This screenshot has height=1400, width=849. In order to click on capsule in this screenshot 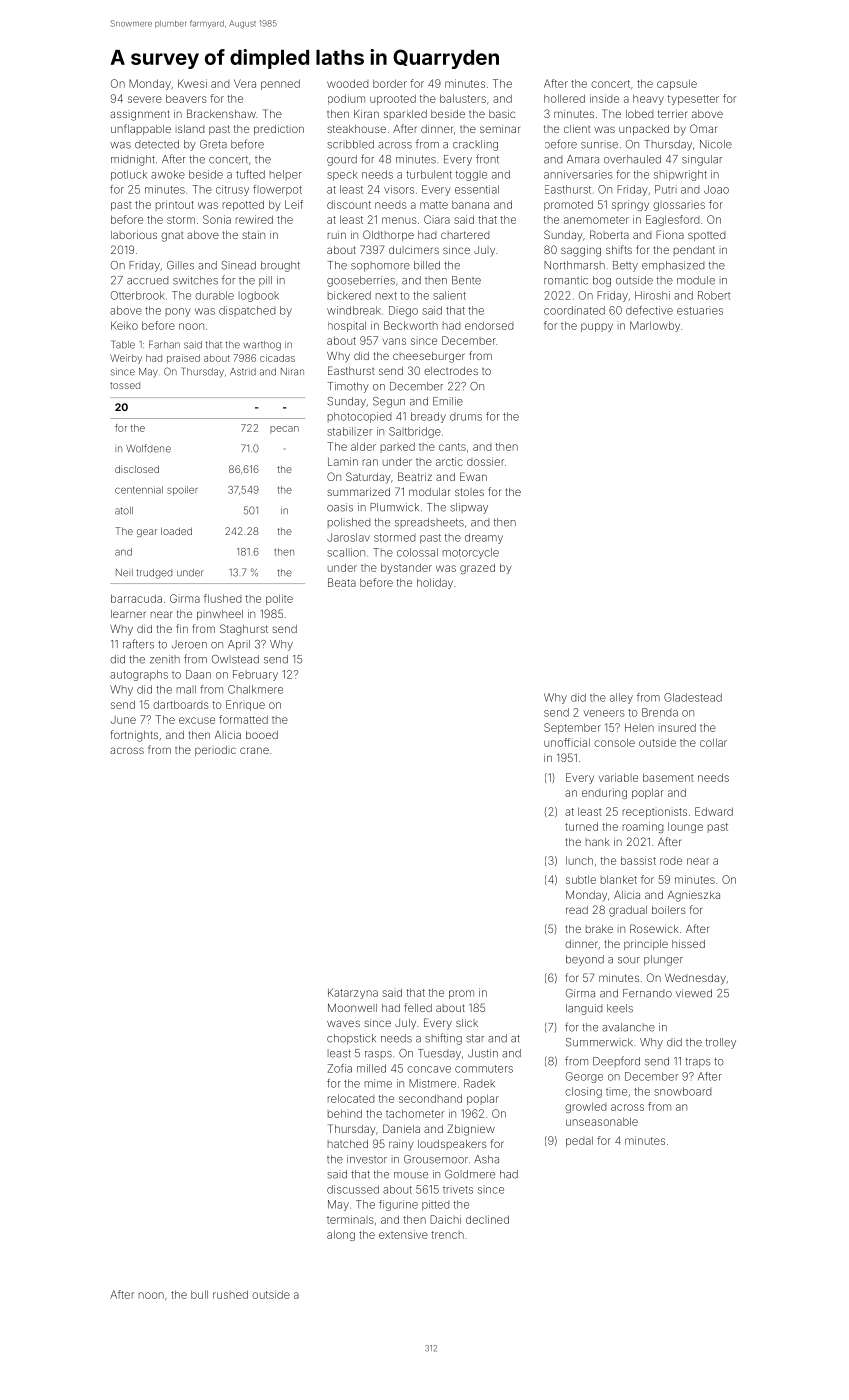, I will do `click(677, 84)`.
